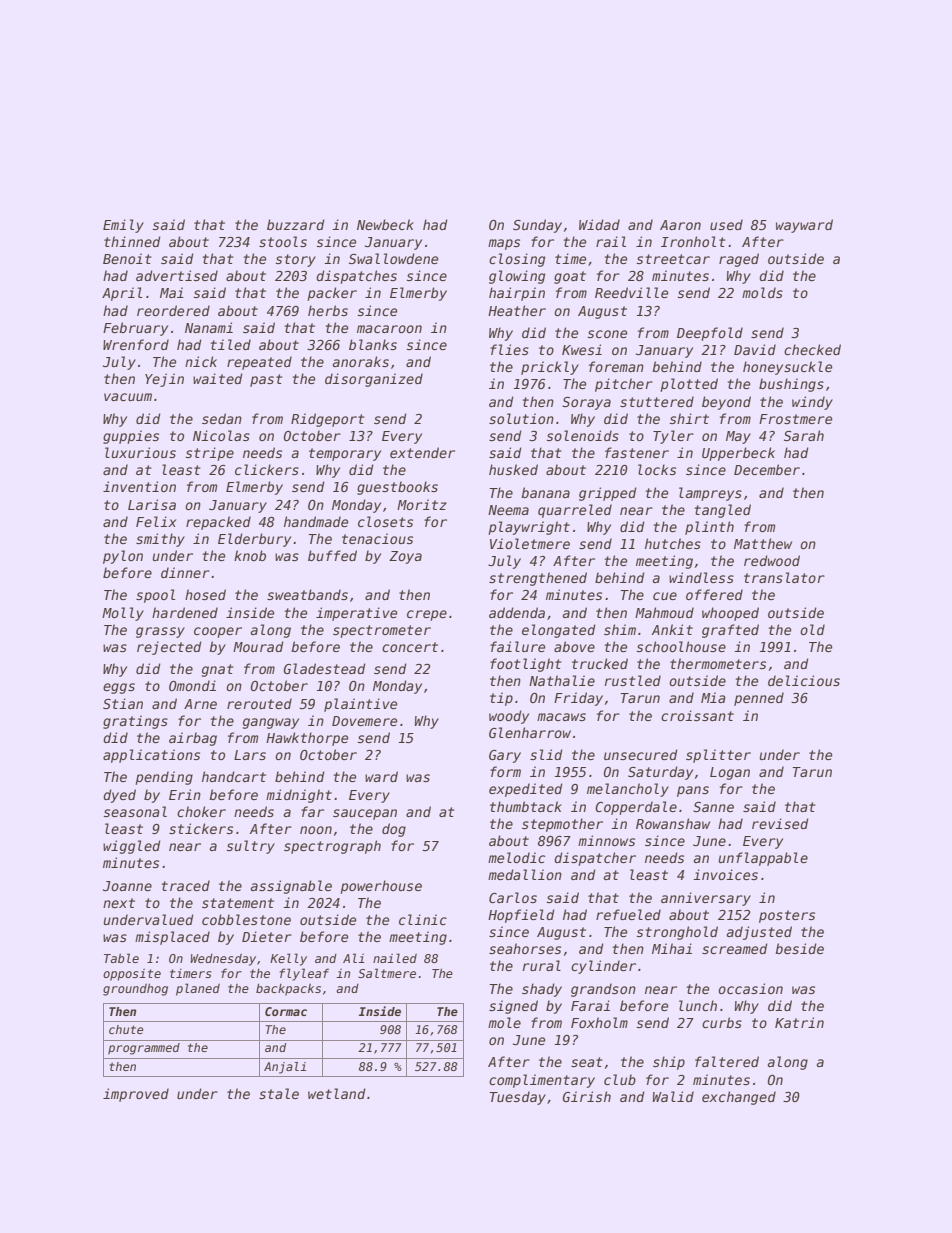 Image resolution: width=952 pixels, height=1233 pixels. Describe the element at coordinates (599, 224) in the page. I see `Widad` at that location.
